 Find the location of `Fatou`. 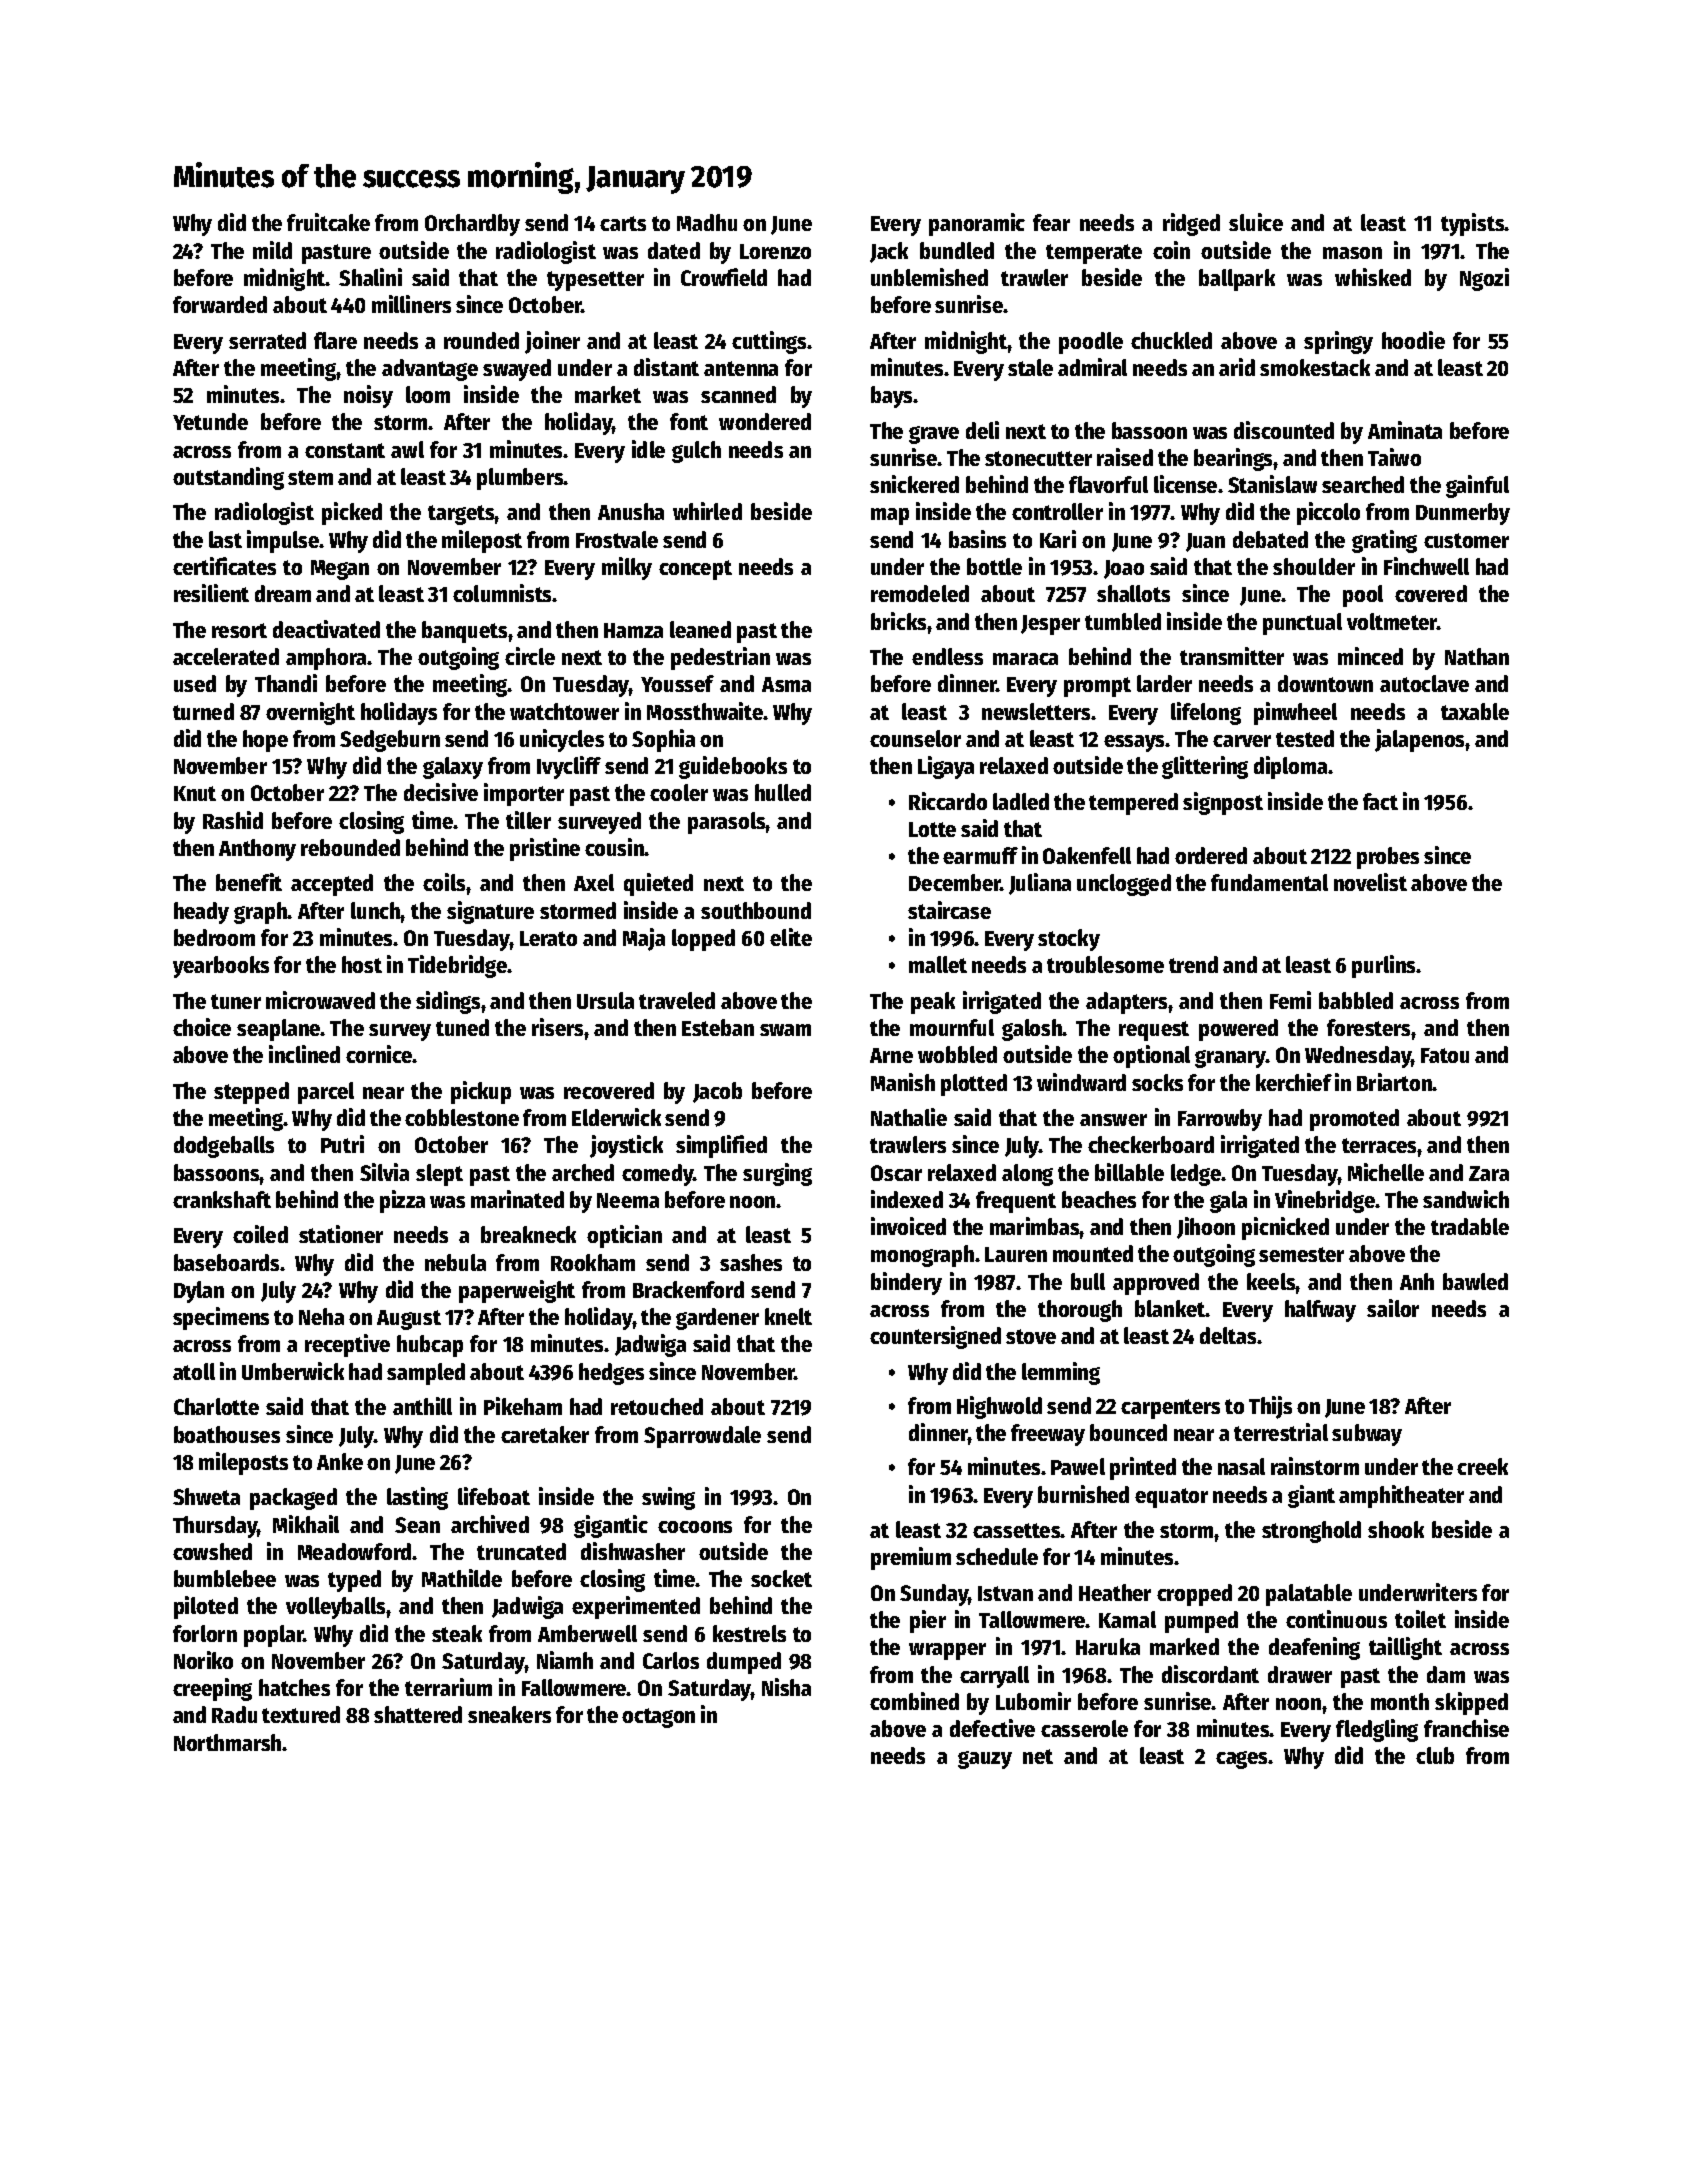

Fatou is located at coordinates (1445, 1055).
